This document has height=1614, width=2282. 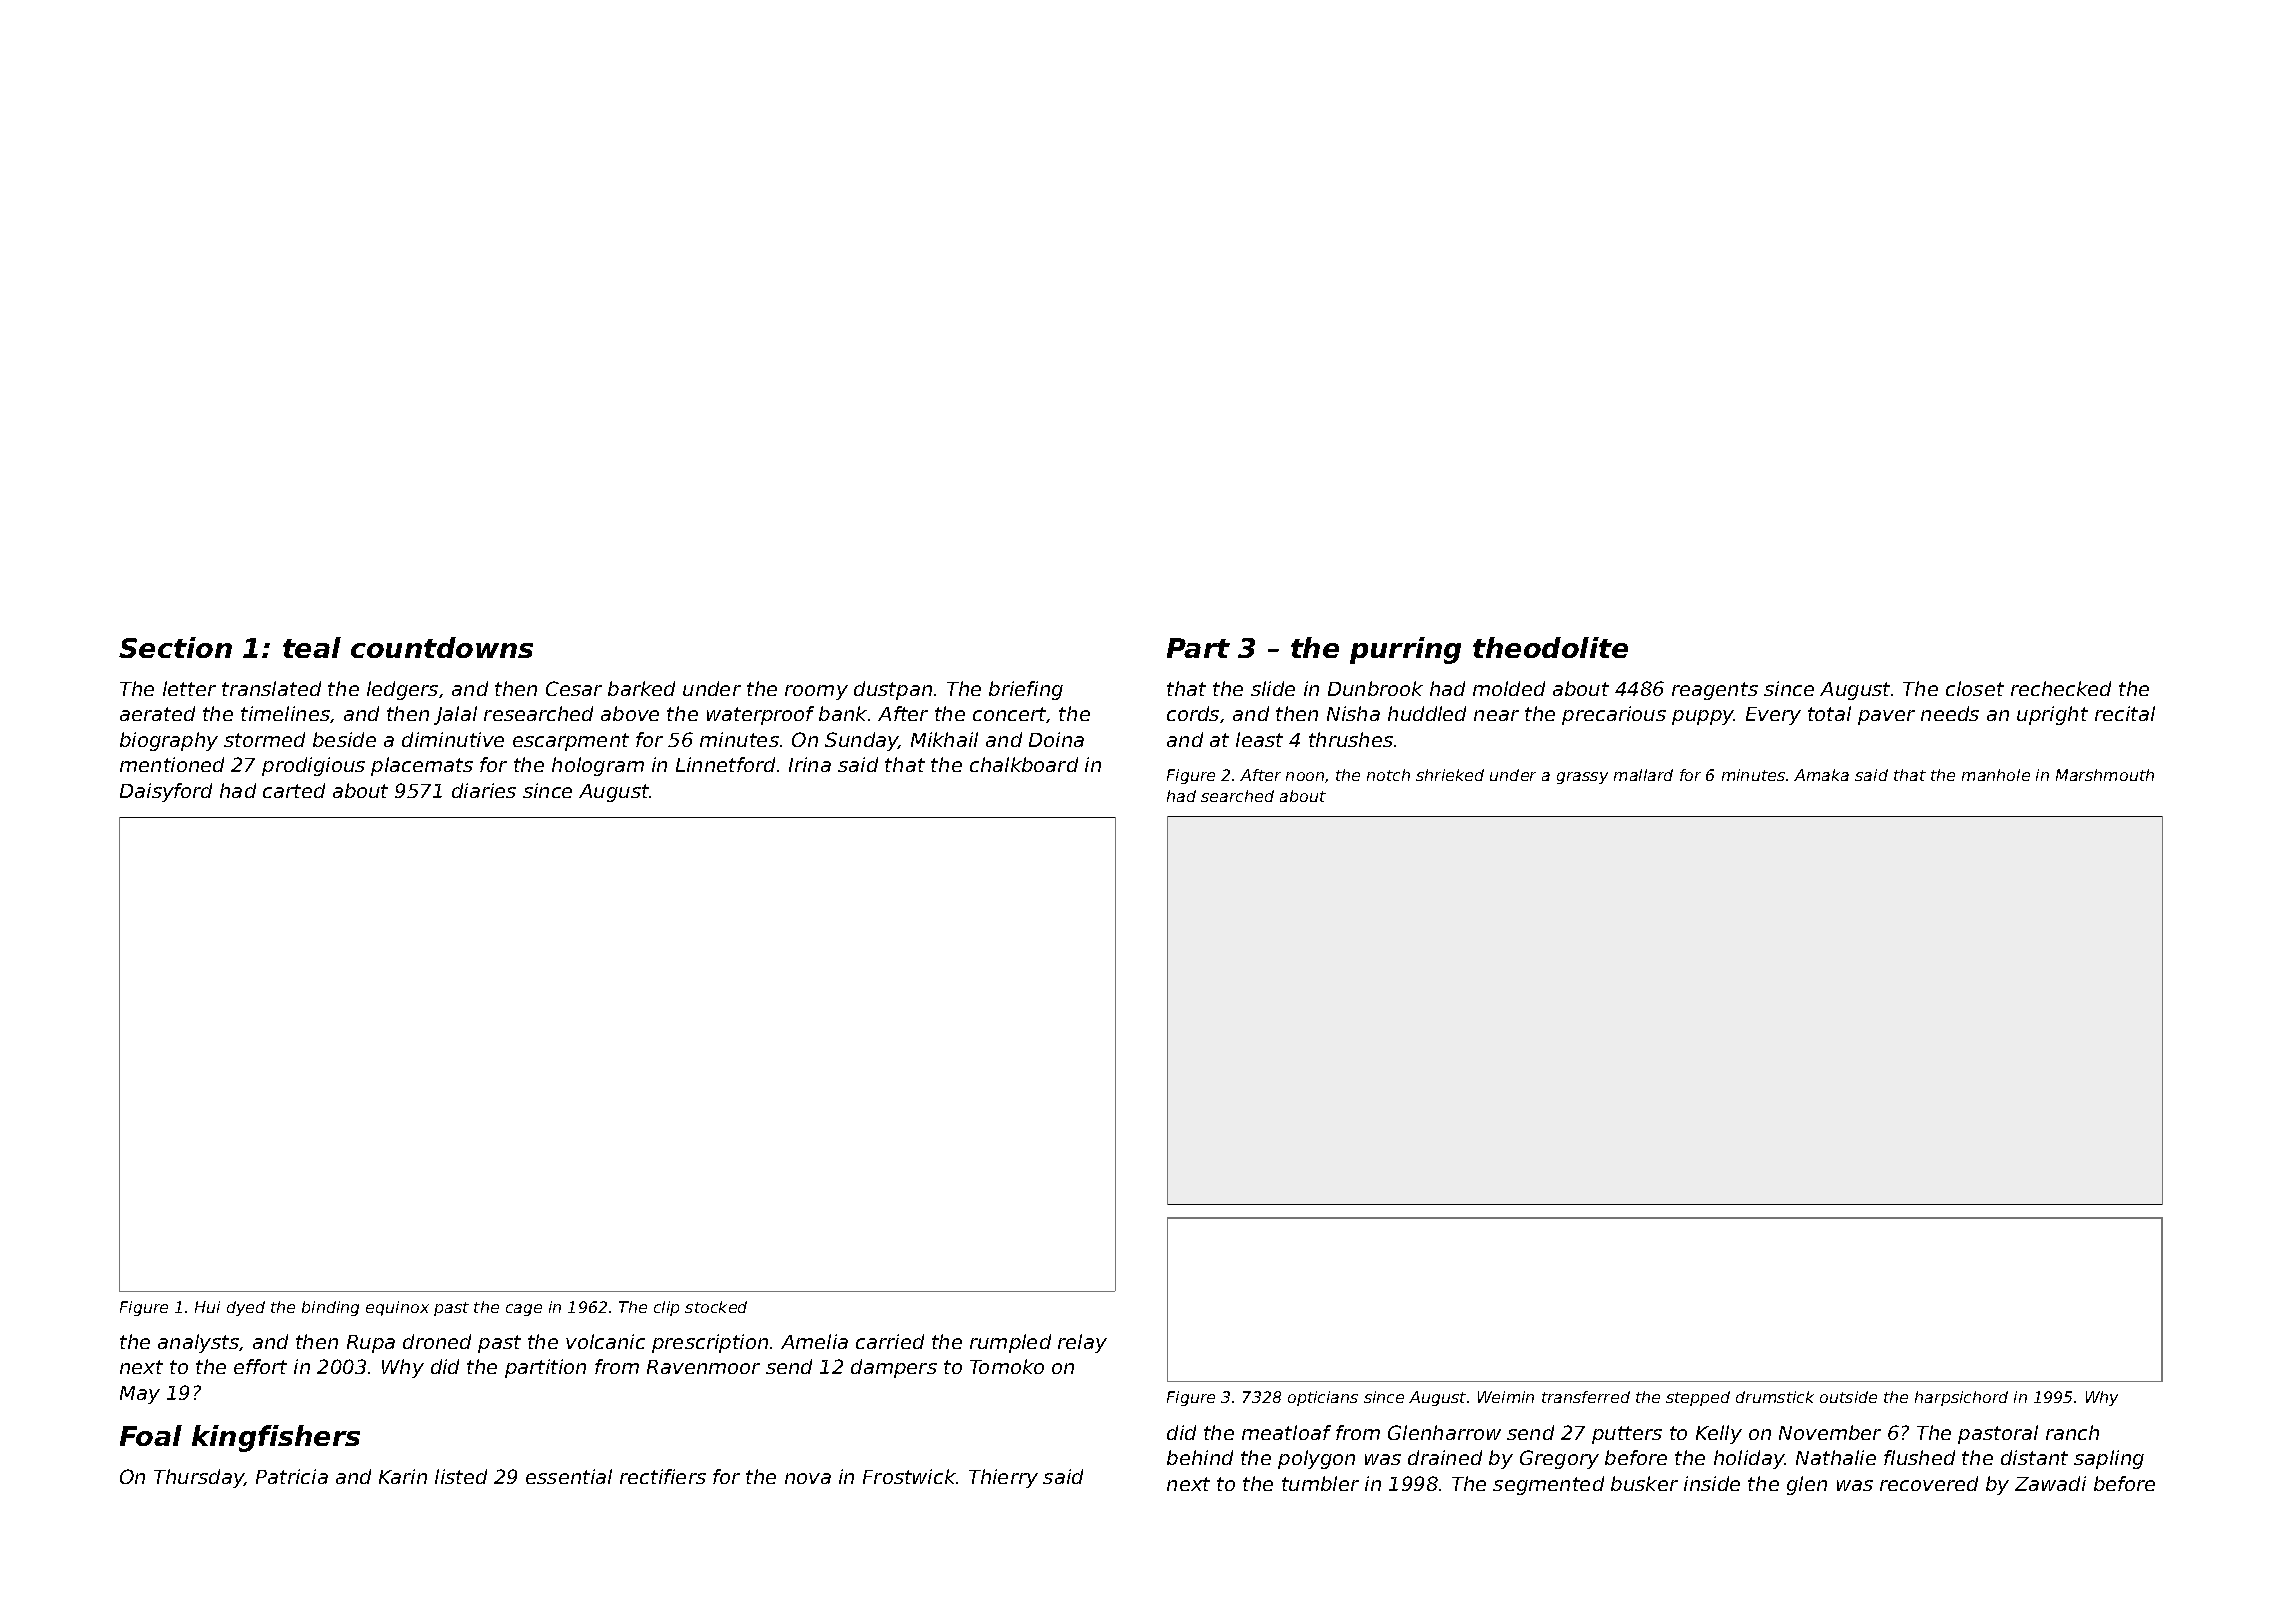 What do you see at coordinates (2050, 1483) in the document?
I see `Zawadi` at bounding box center [2050, 1483].
